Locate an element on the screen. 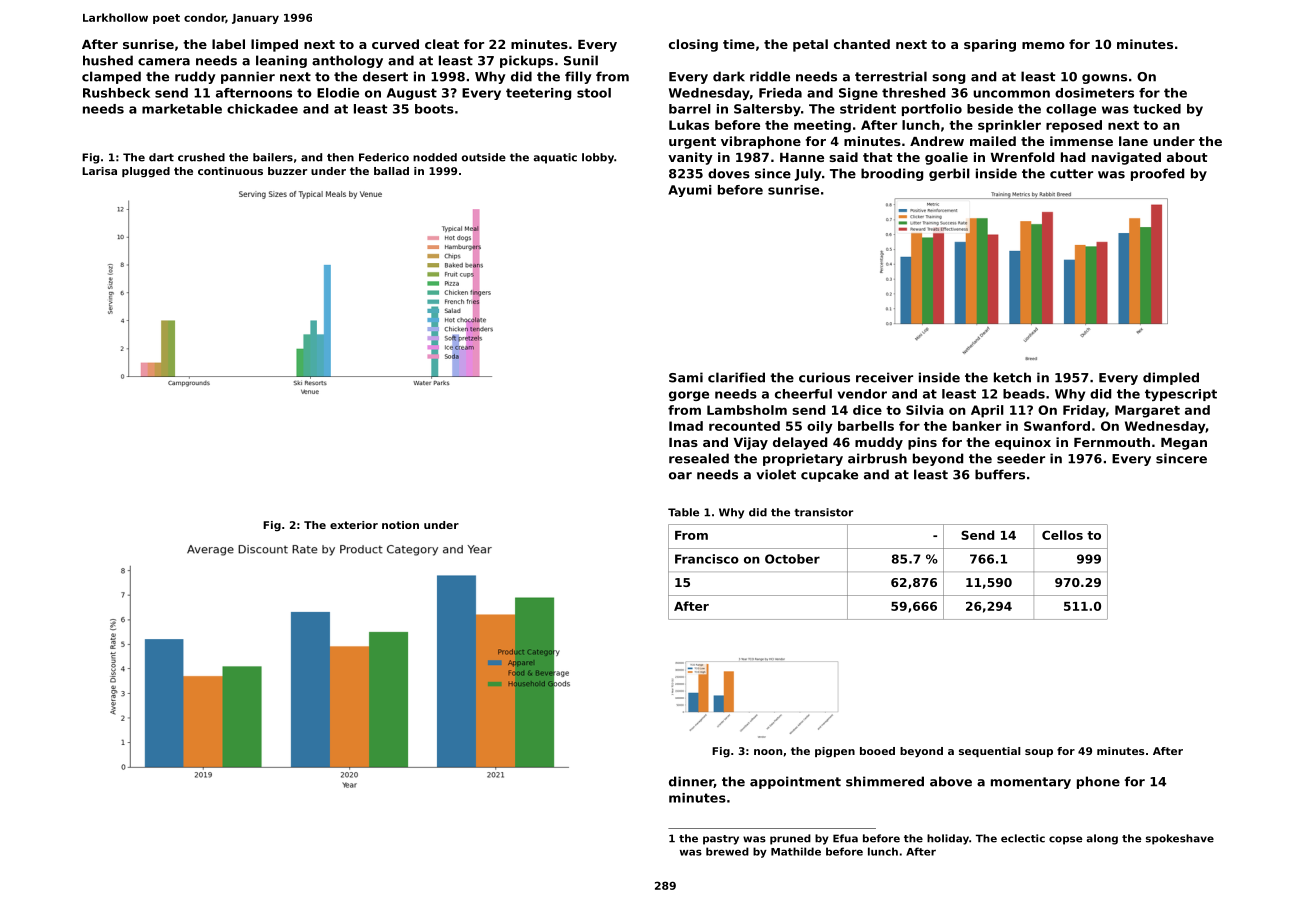 The height and width of the screenshot is (924, 1308). cleat is located at coordinates (442, 44).
